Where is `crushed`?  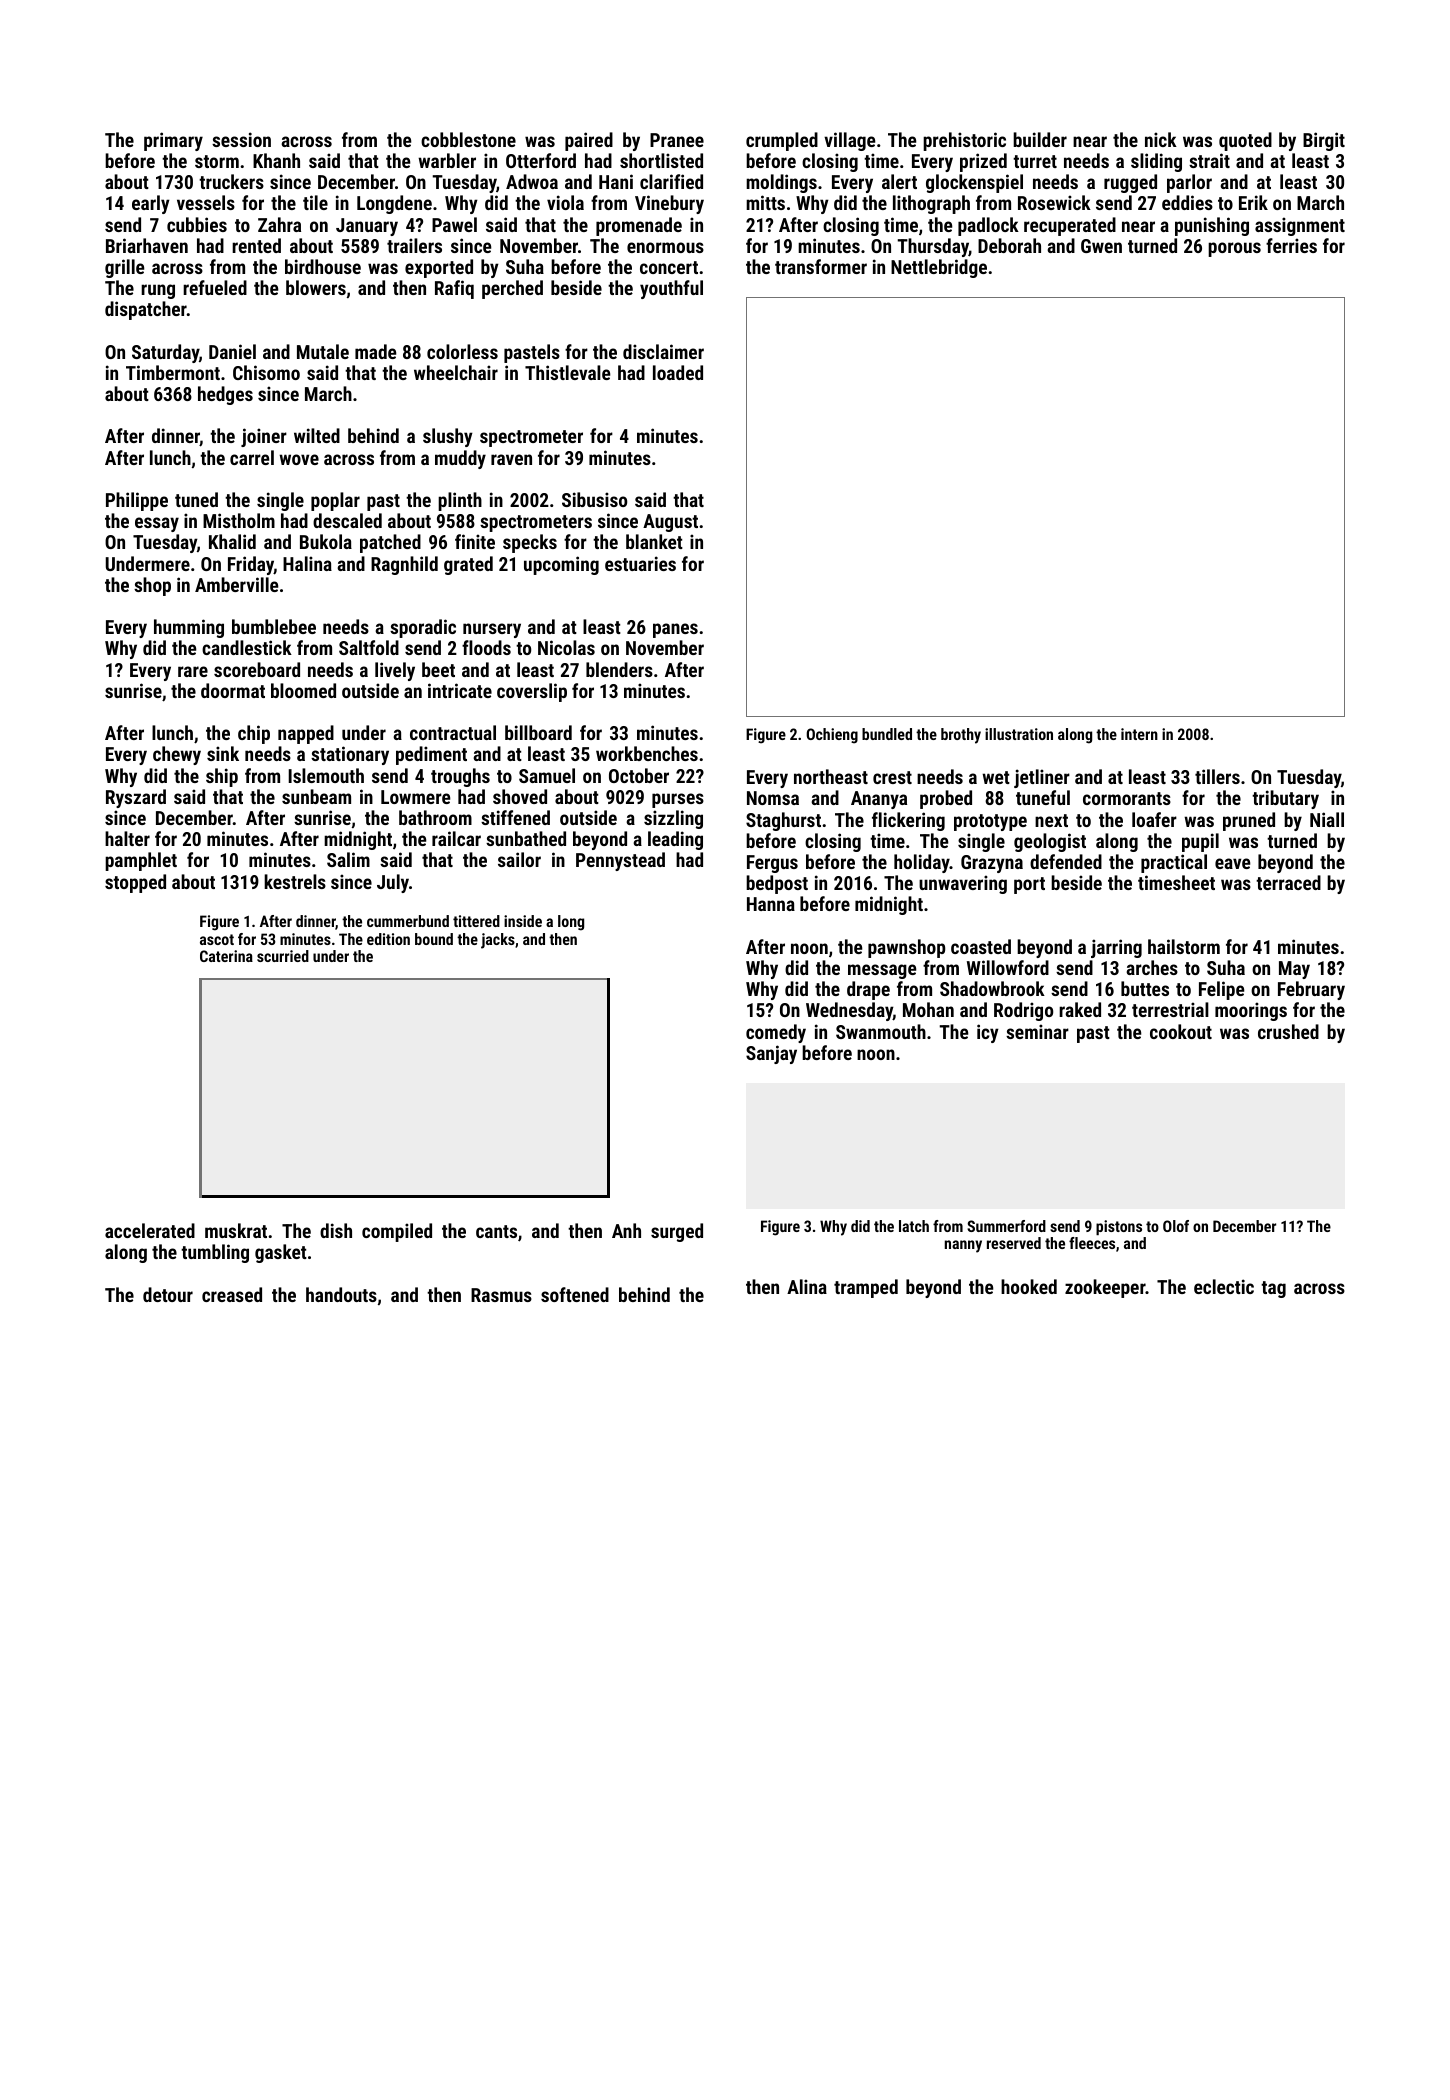
crushed is located at coordinates (1288, 1031).
